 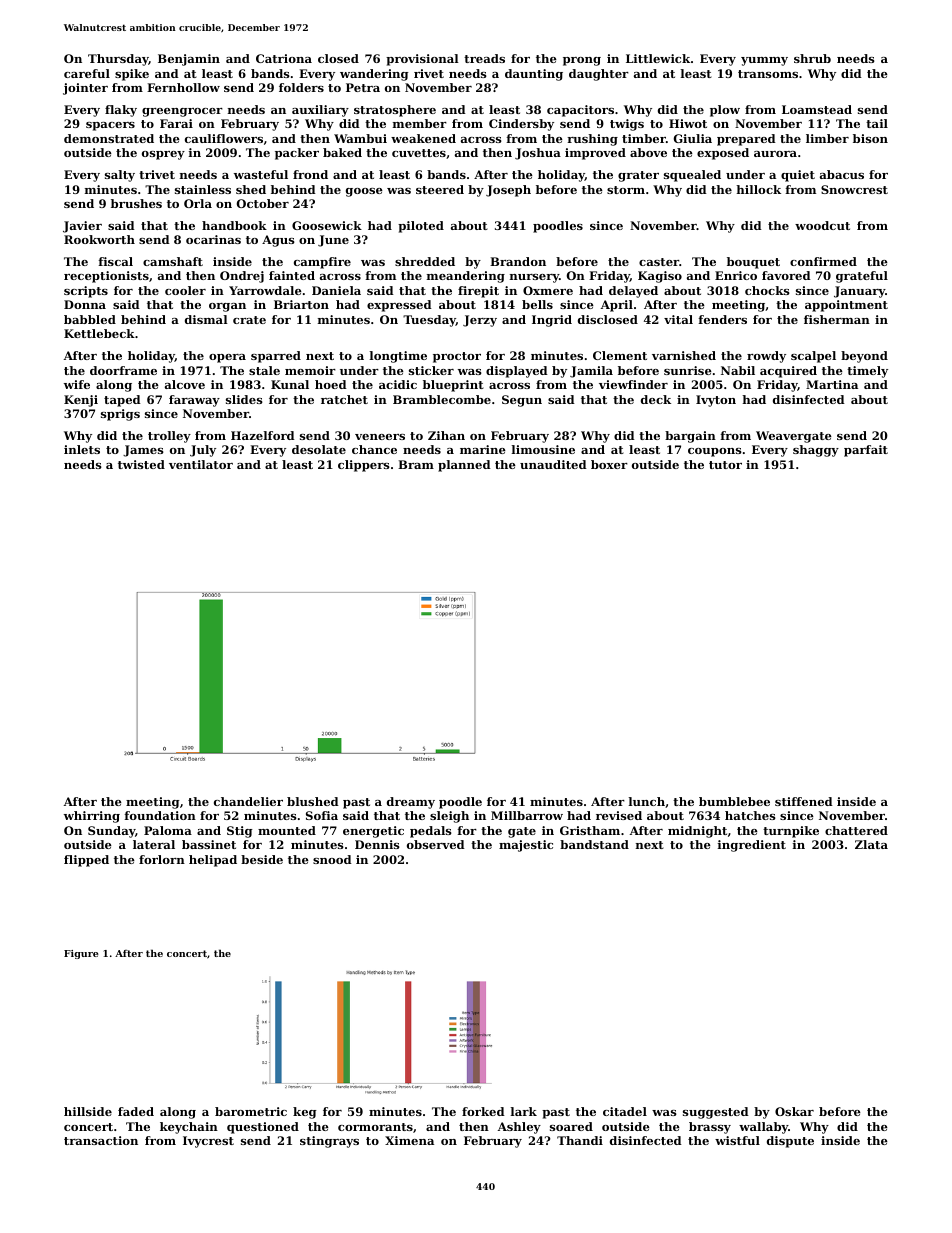 I want to click on boxer, so click(x=609, y=464).
